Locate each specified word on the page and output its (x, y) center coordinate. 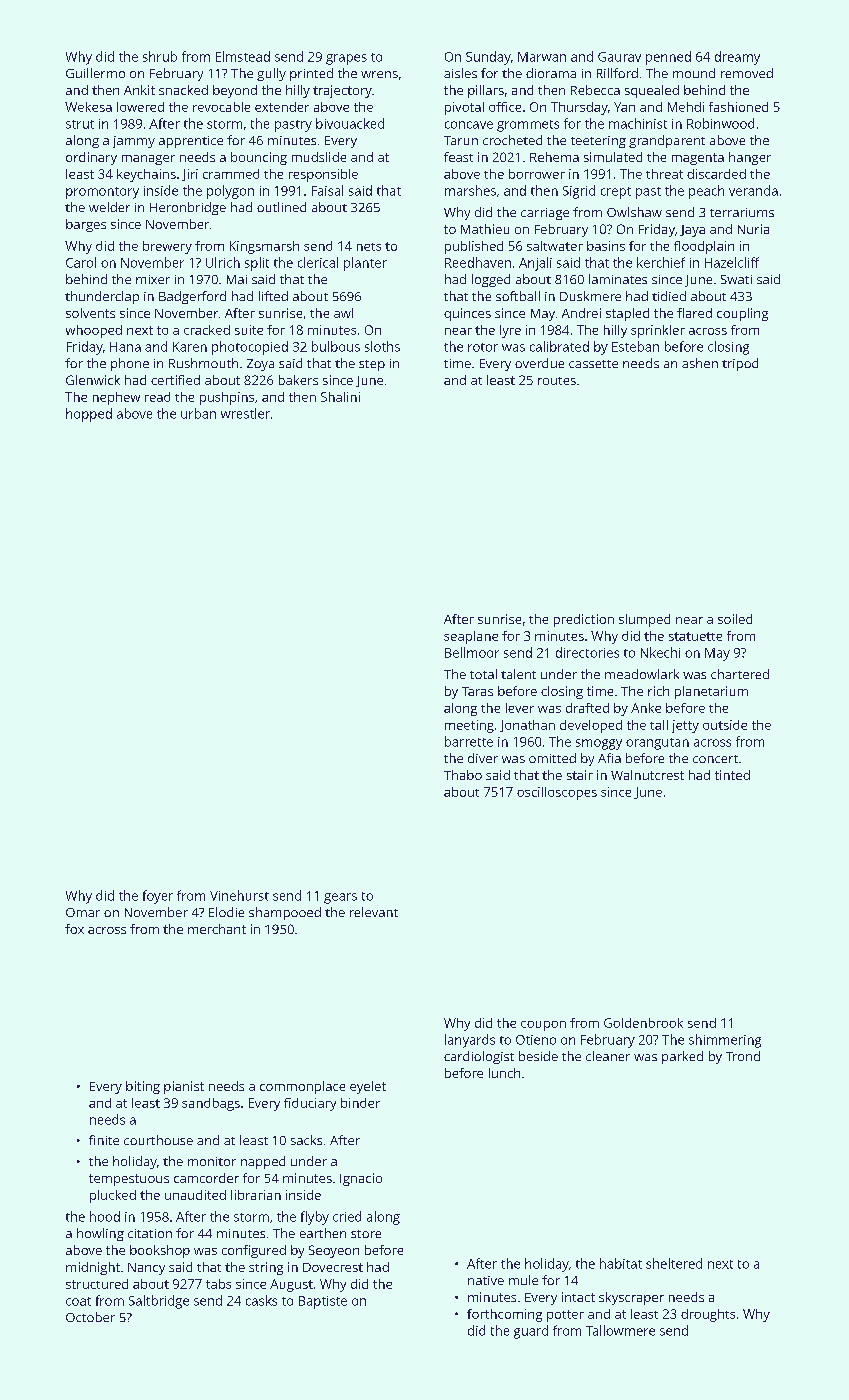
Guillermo (95, 73)
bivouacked (350, 123)
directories (587, 652)
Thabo (463, 775)
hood (105, 1216)
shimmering (725, 1041)
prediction (584, 620)
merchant (217, 929)
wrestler (245, 413)
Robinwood (720, 123)
